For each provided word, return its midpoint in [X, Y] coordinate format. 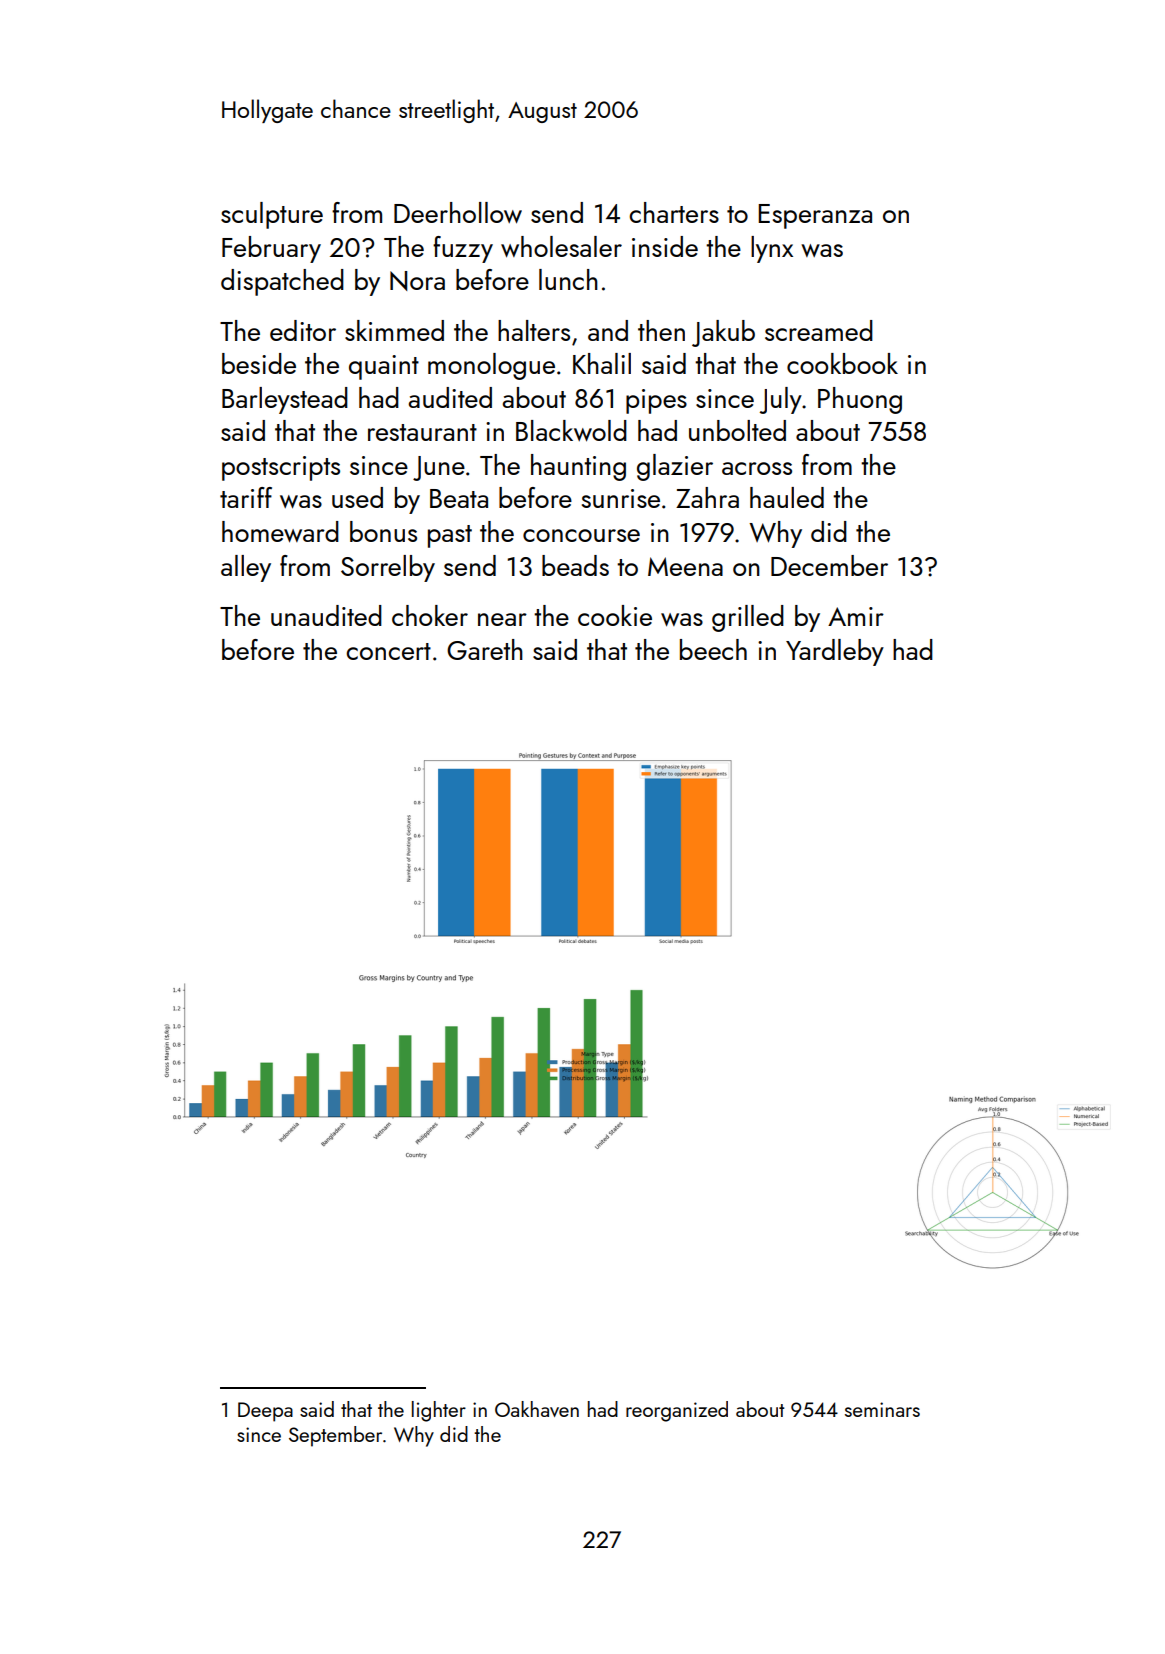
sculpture [272, 215]
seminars [882, 1409]
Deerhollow [458, 213]
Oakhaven [537, 1409]
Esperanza [815, 216]
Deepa [265, 1412]
